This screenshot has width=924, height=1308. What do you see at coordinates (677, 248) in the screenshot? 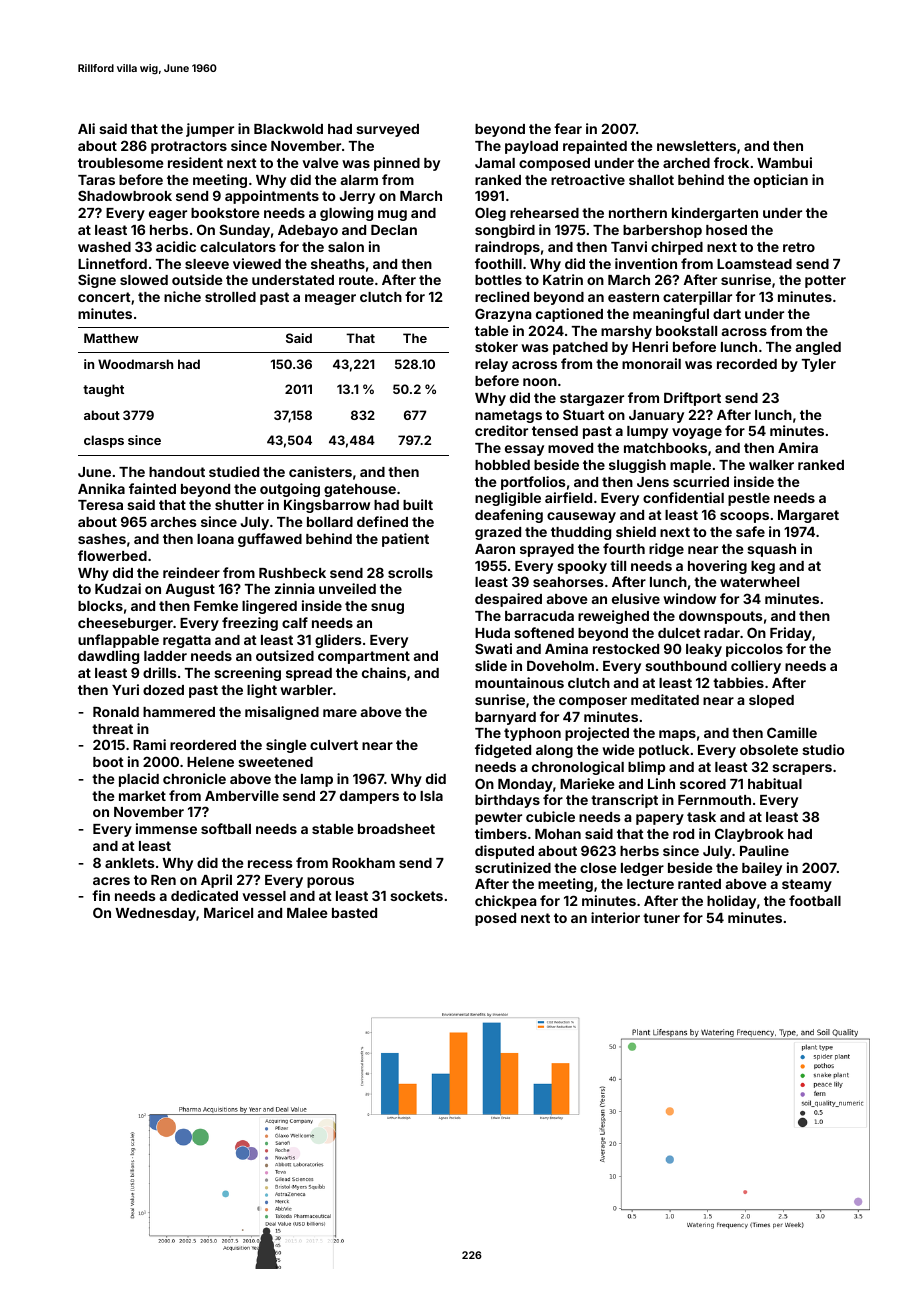
I see `chirped` at bounding box center [677, 248].
